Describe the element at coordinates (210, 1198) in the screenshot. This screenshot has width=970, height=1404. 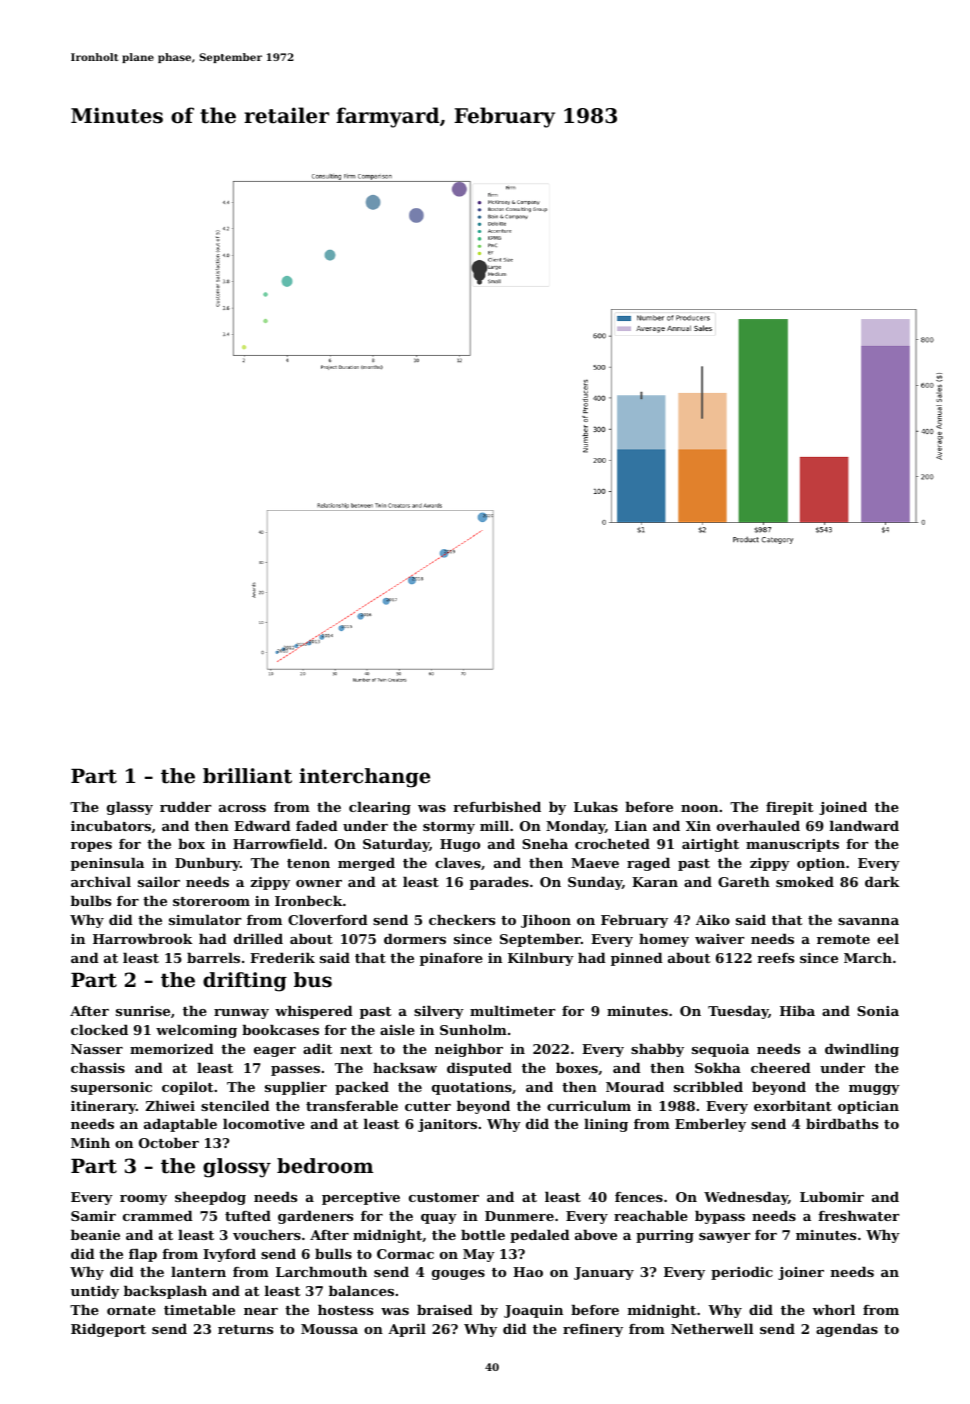
I see `sheepdog` at that location.
